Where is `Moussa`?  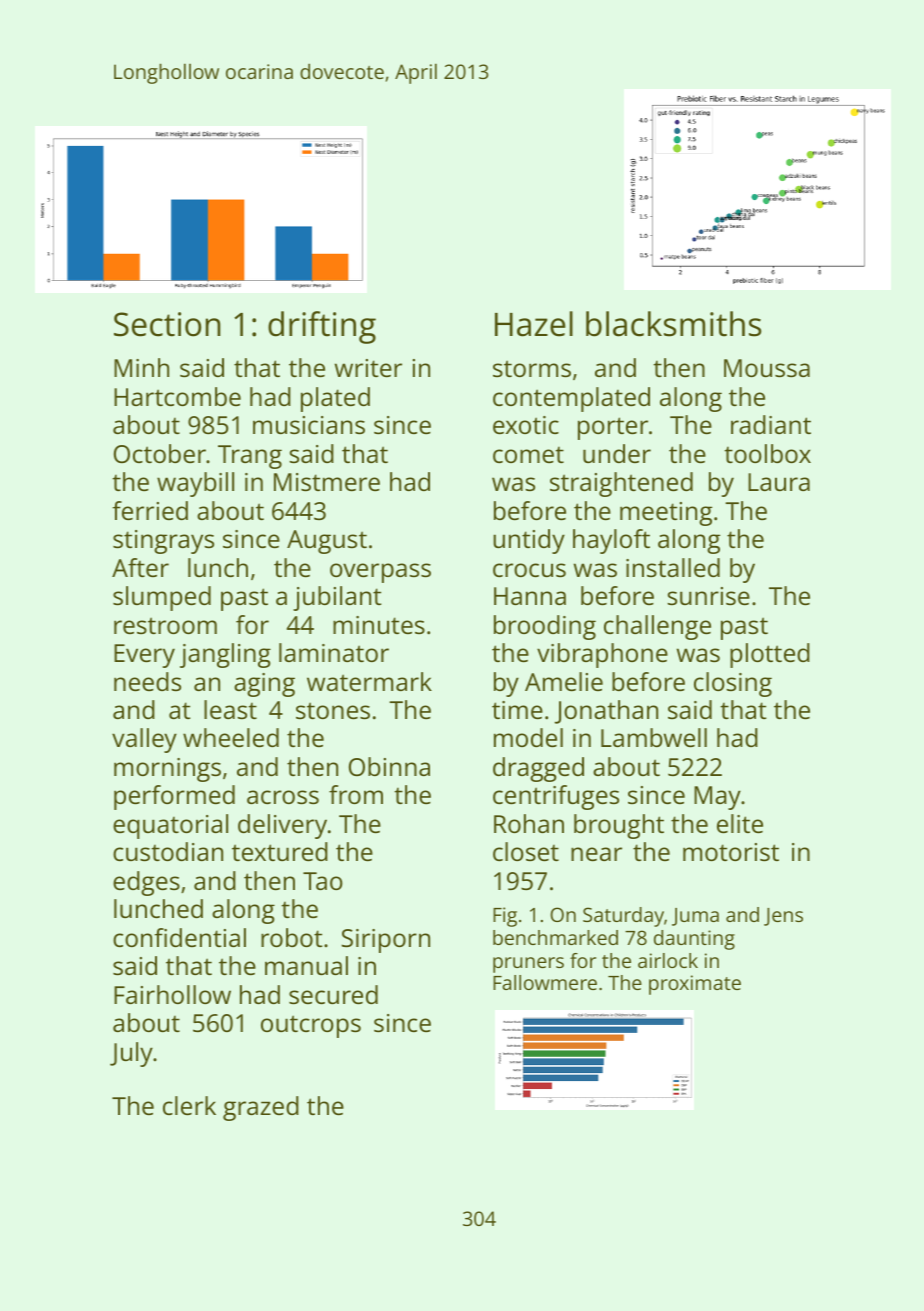 Moussa is located at coordinates (767, 368).
